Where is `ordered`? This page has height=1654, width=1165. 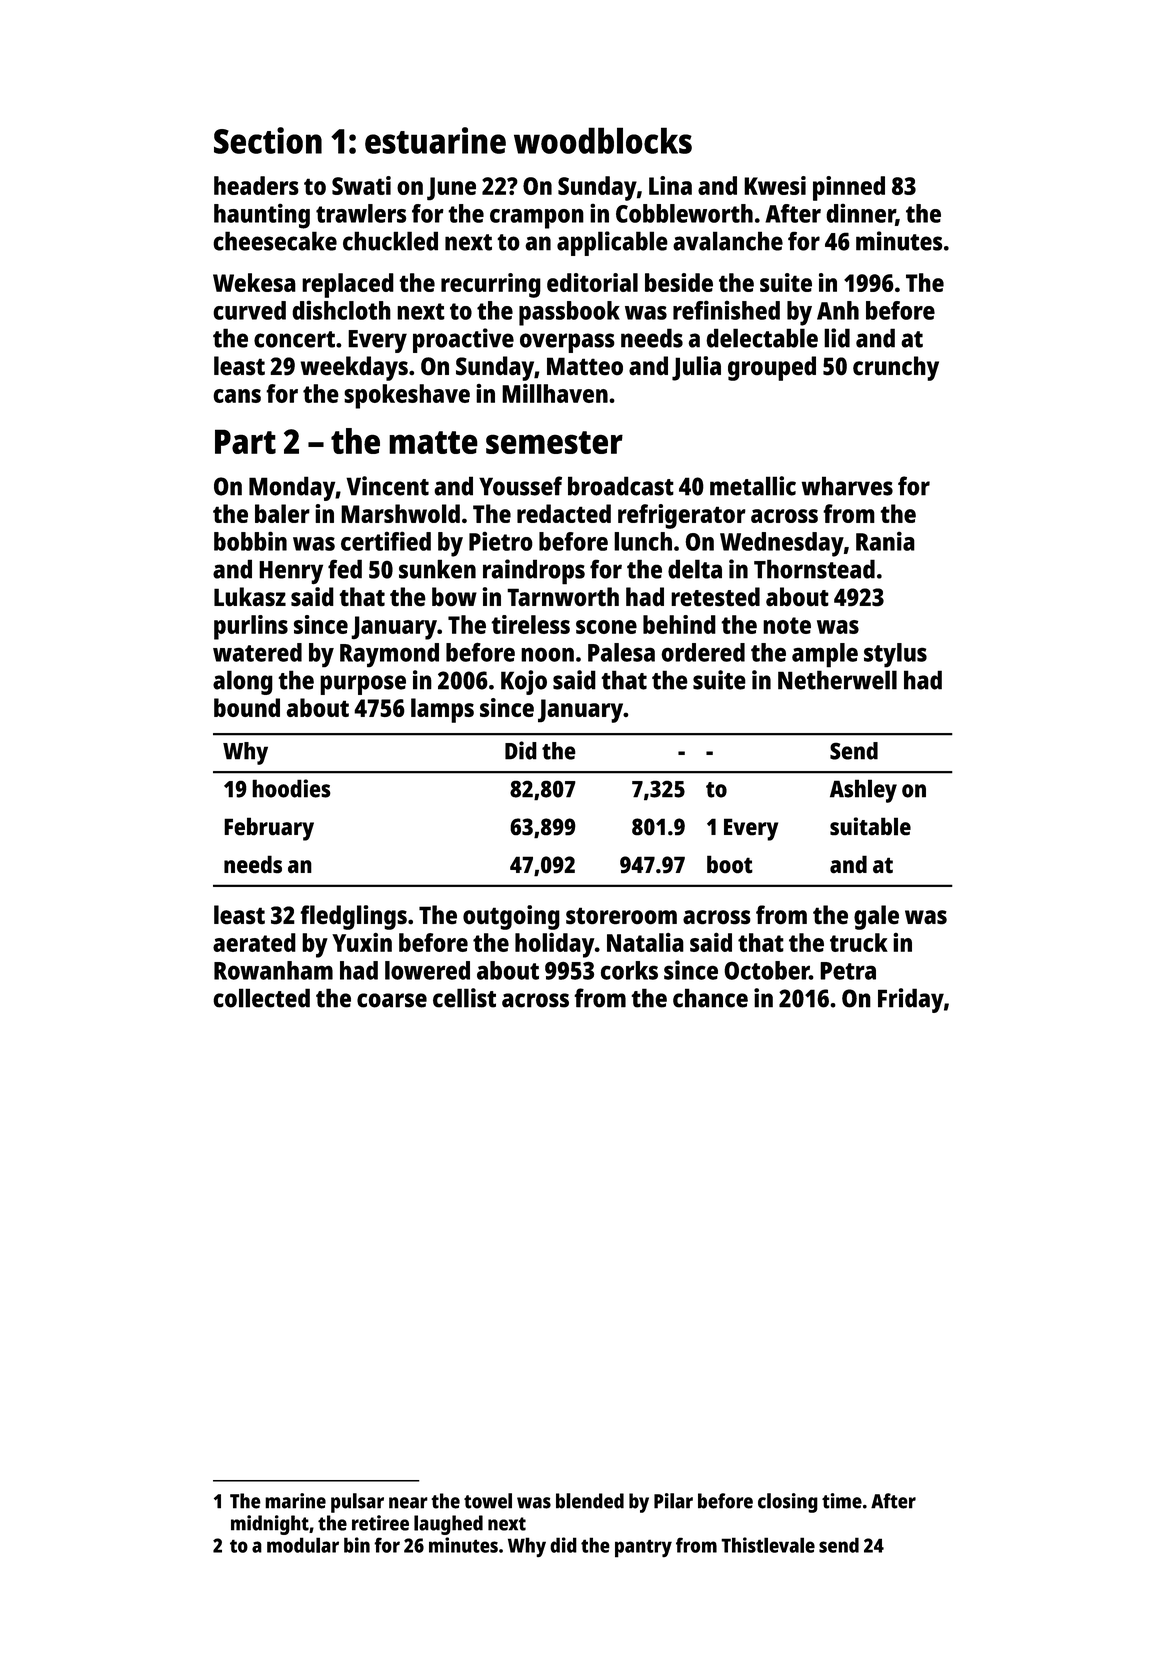
ordered is located at coordinates (703, 652).
